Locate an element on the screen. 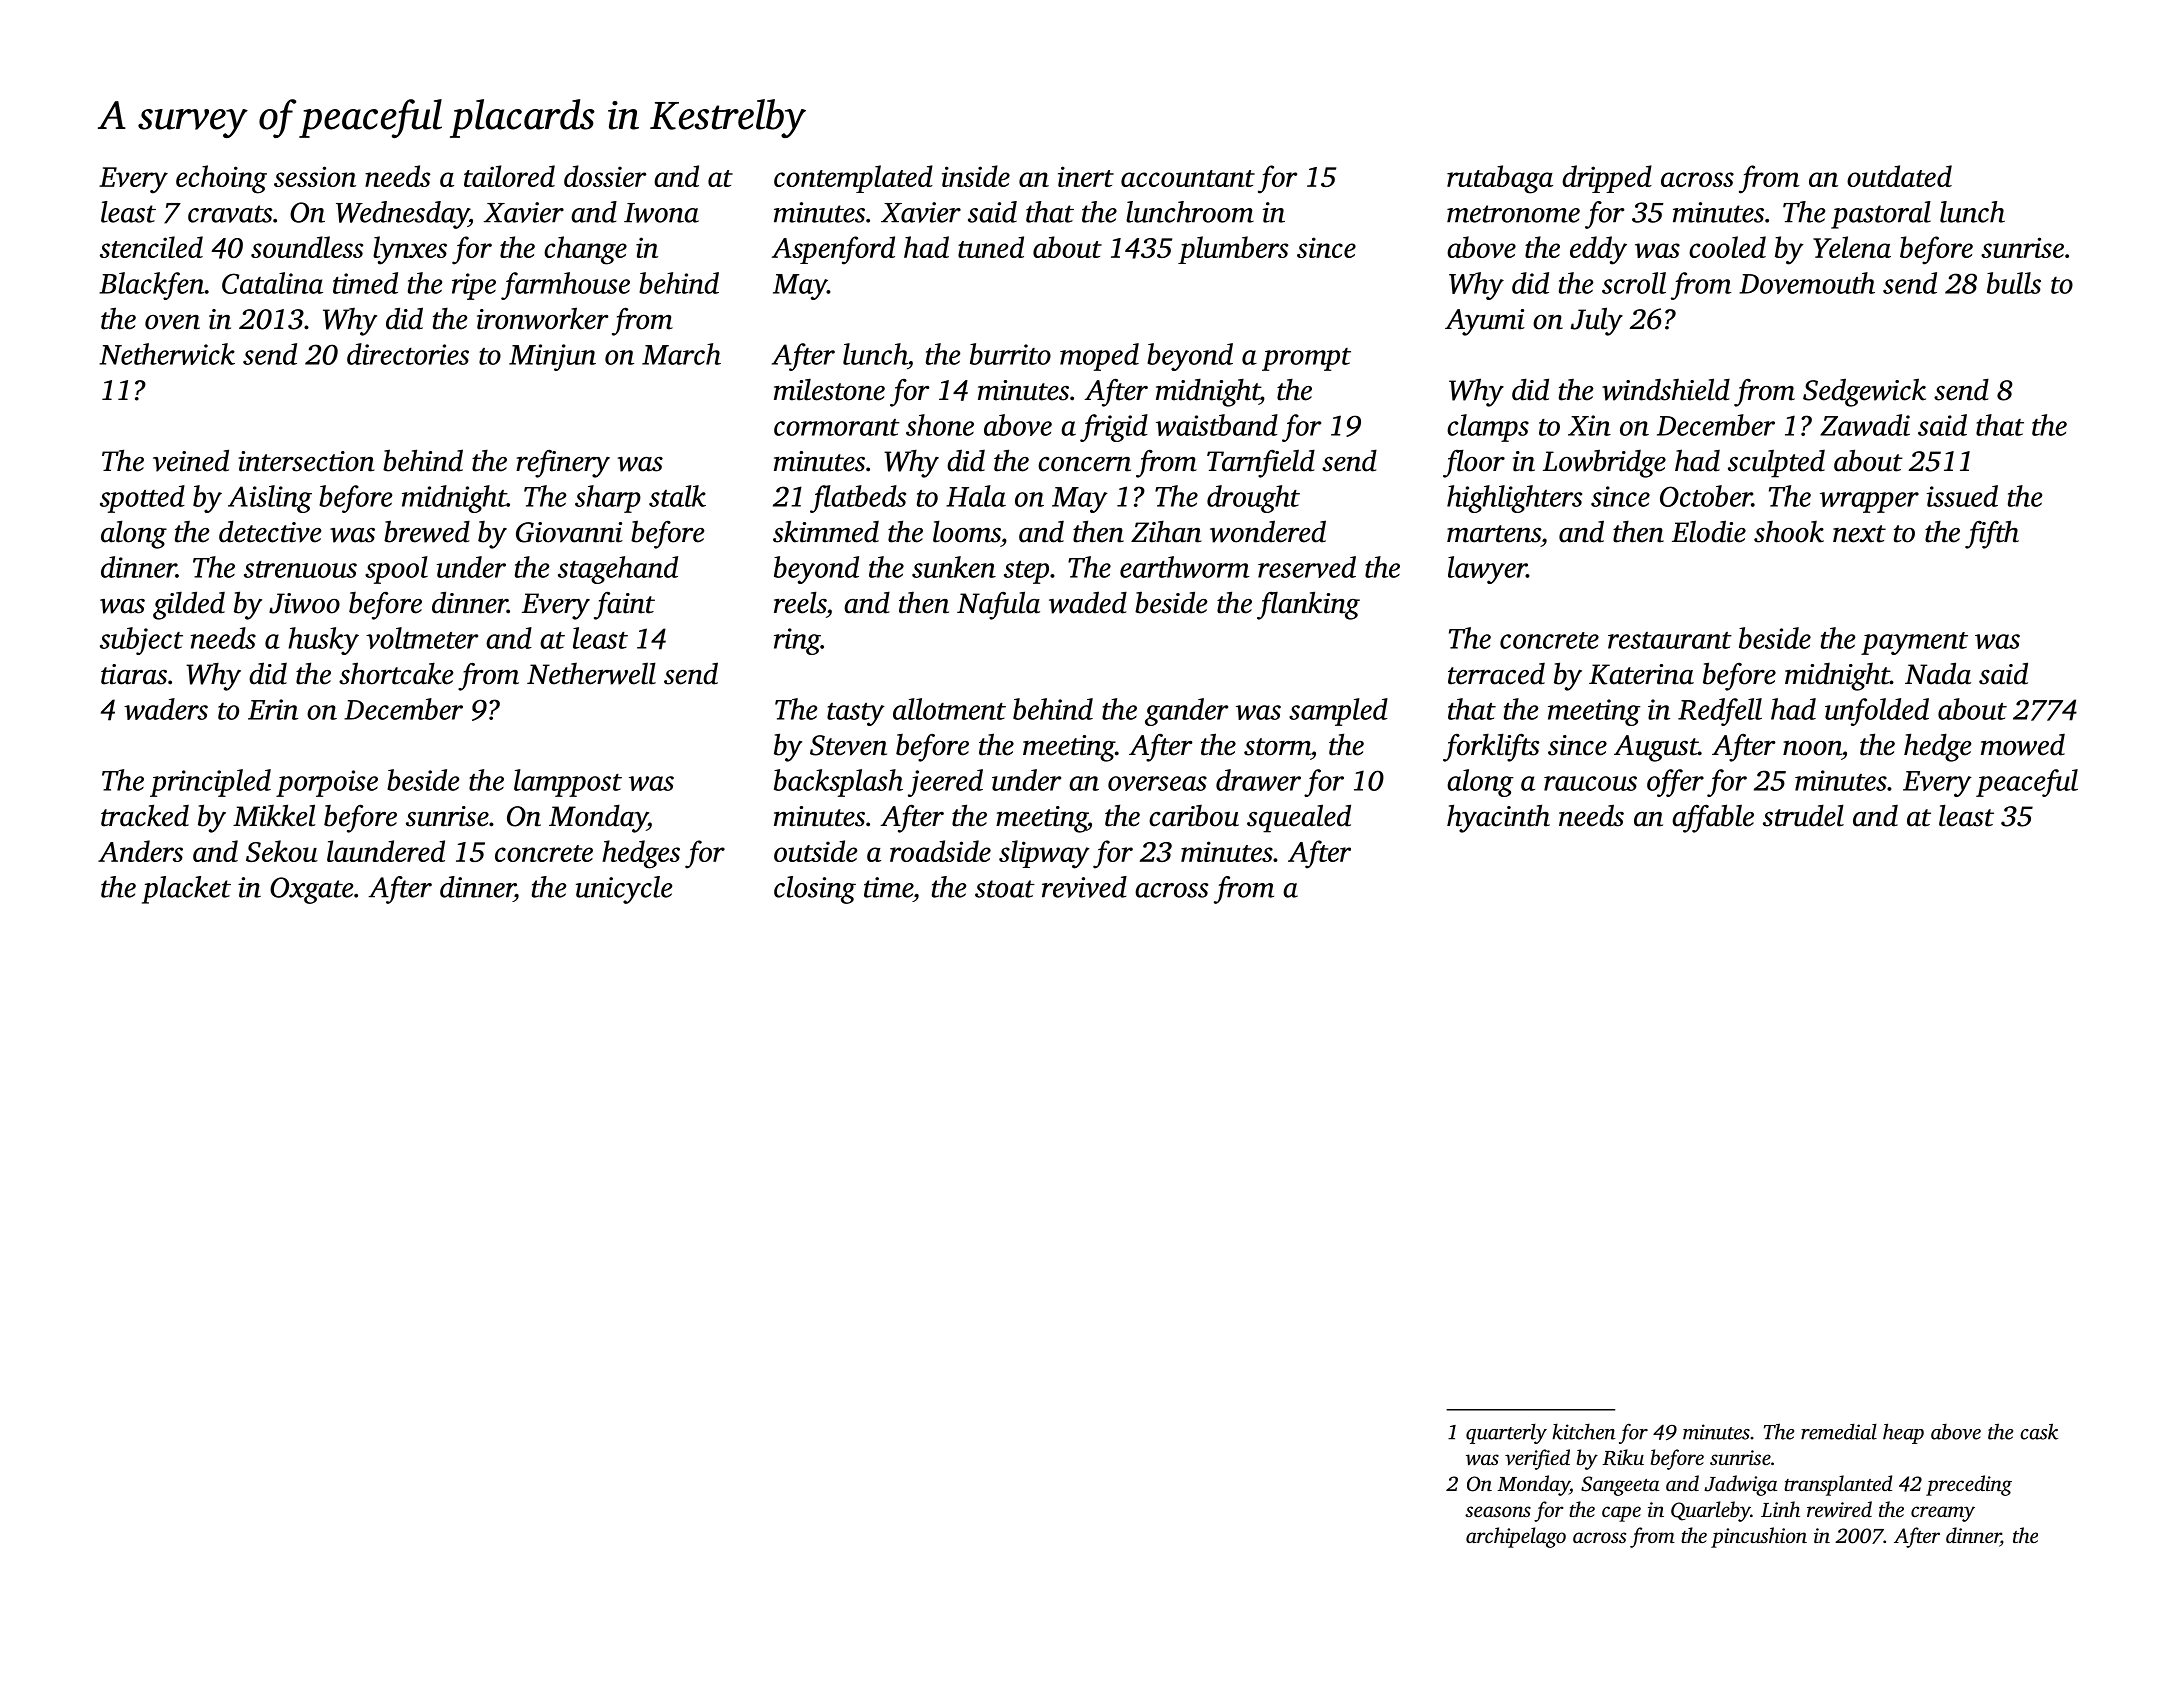 Image resolution: width=2178 pixels, height=1683 pixels. session is located at coordinates (315, 176).
